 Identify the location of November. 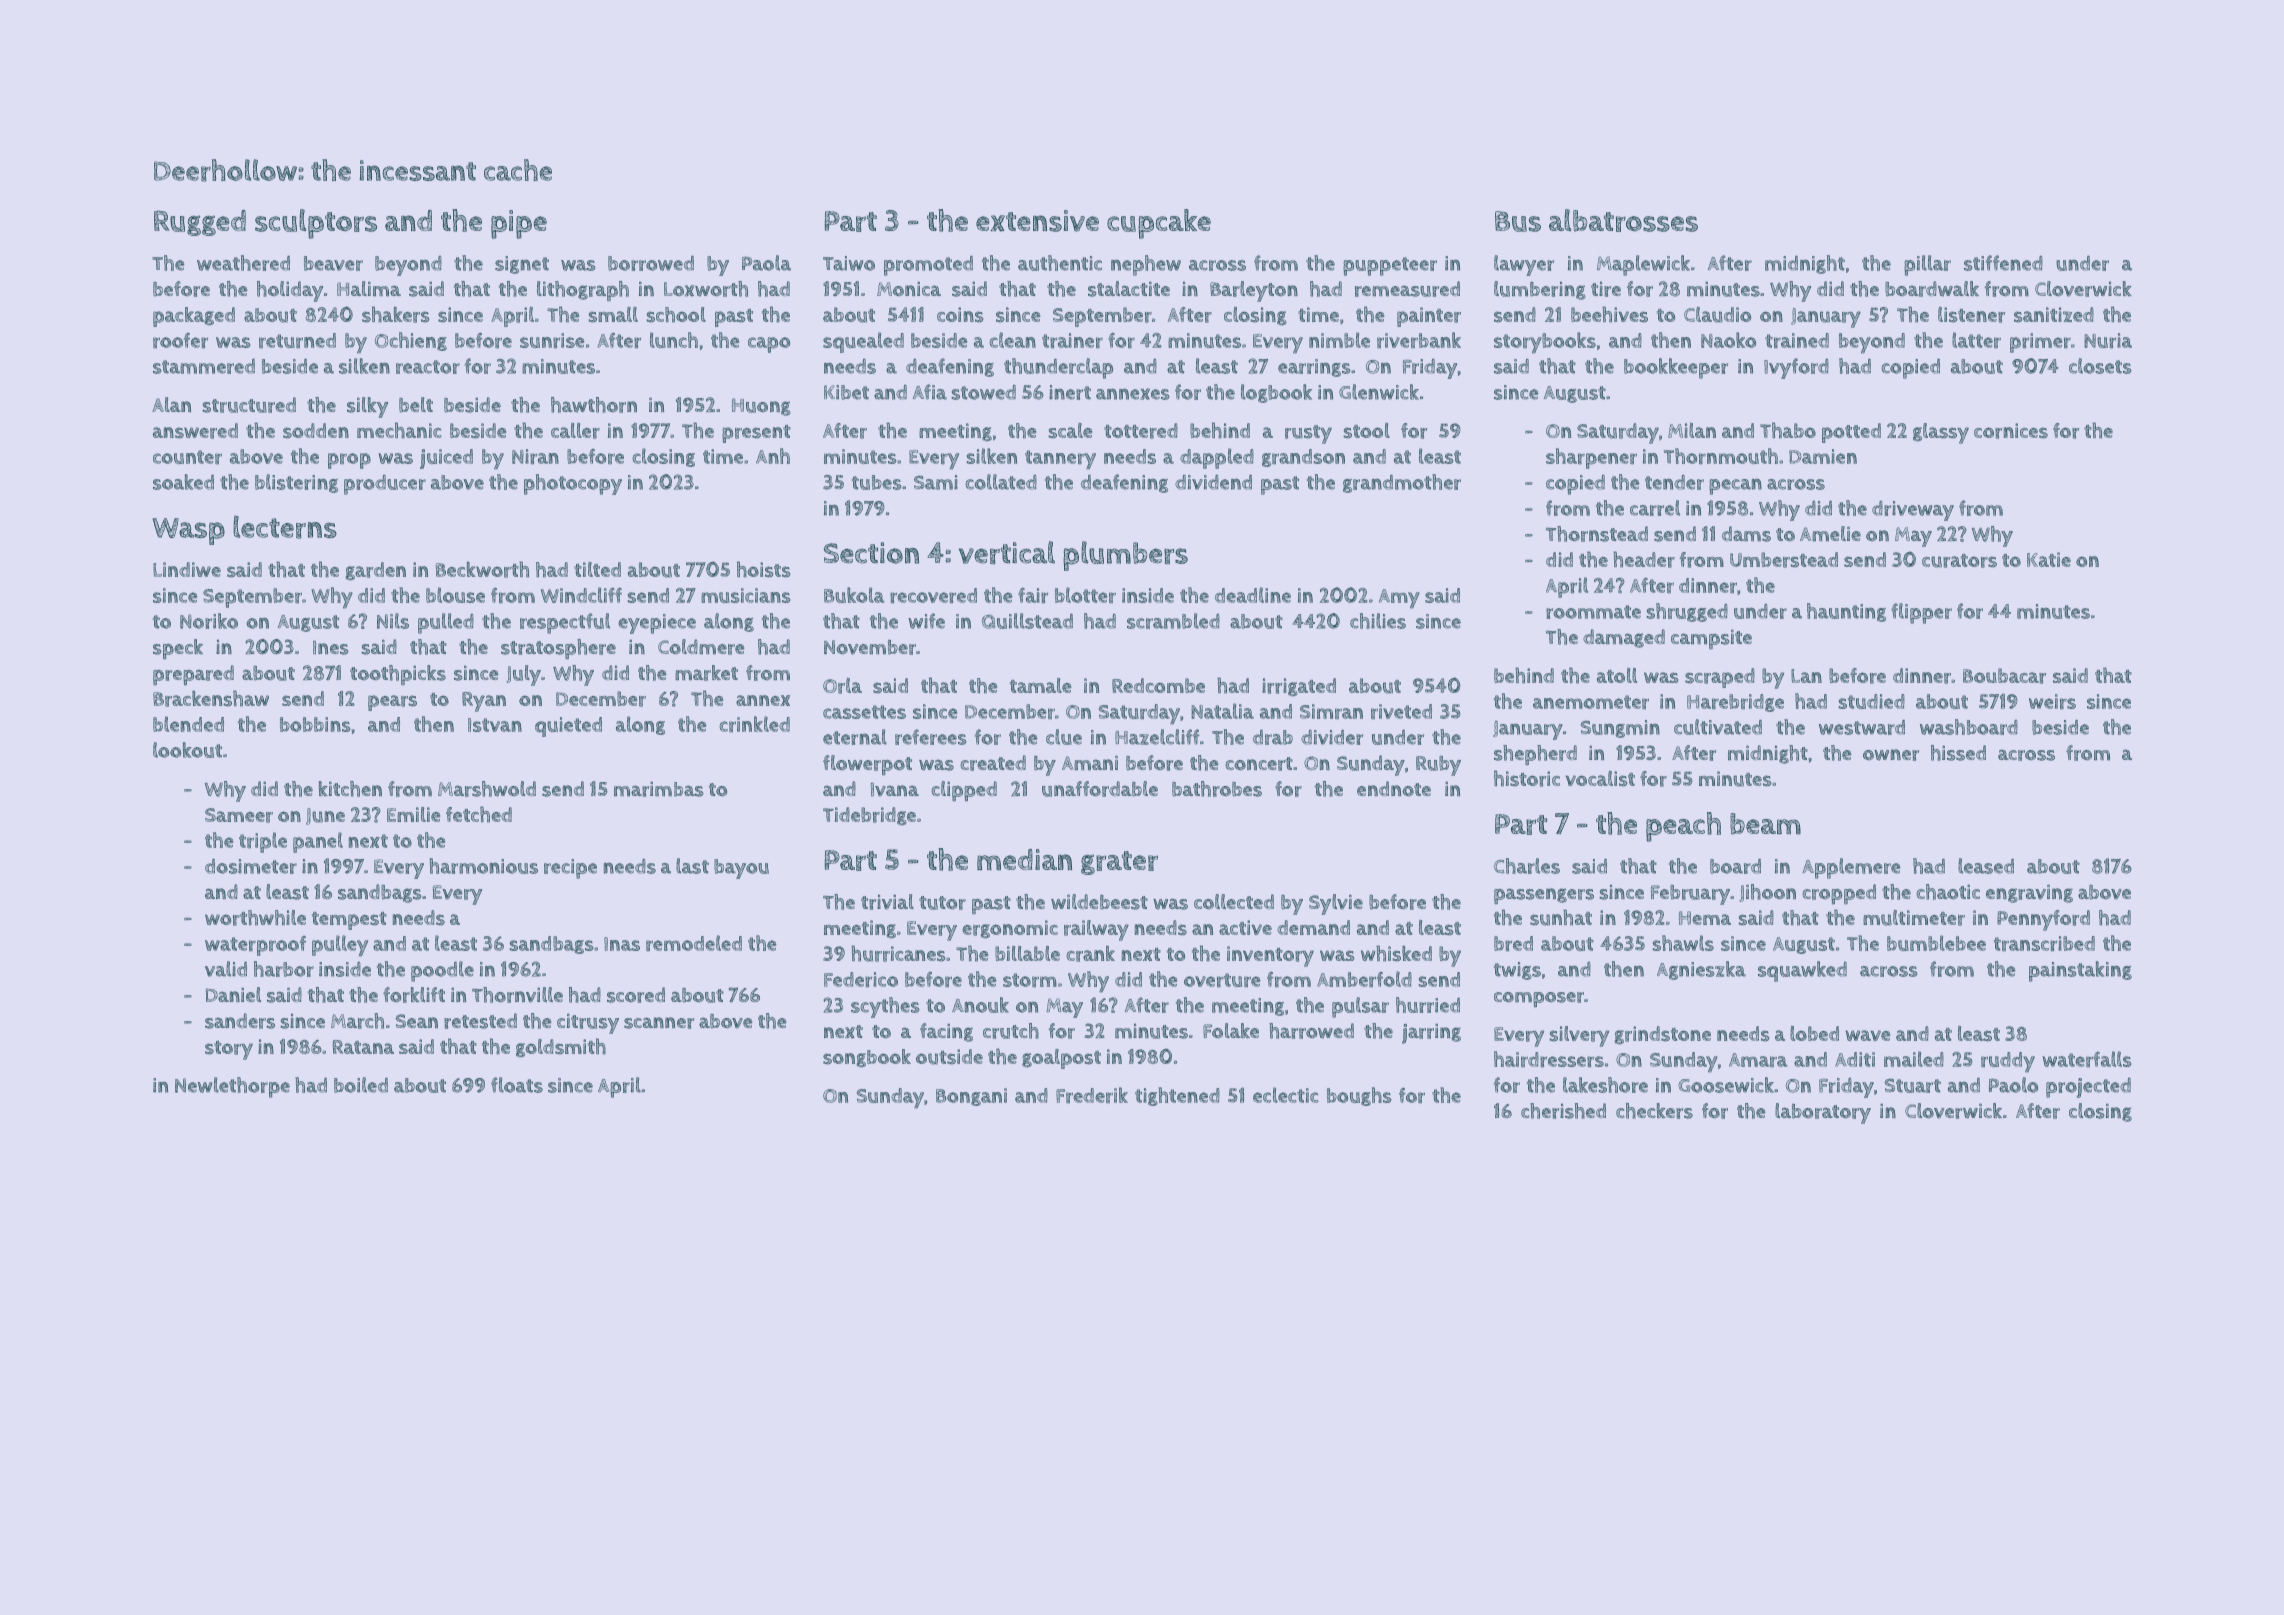
(870, 647).
